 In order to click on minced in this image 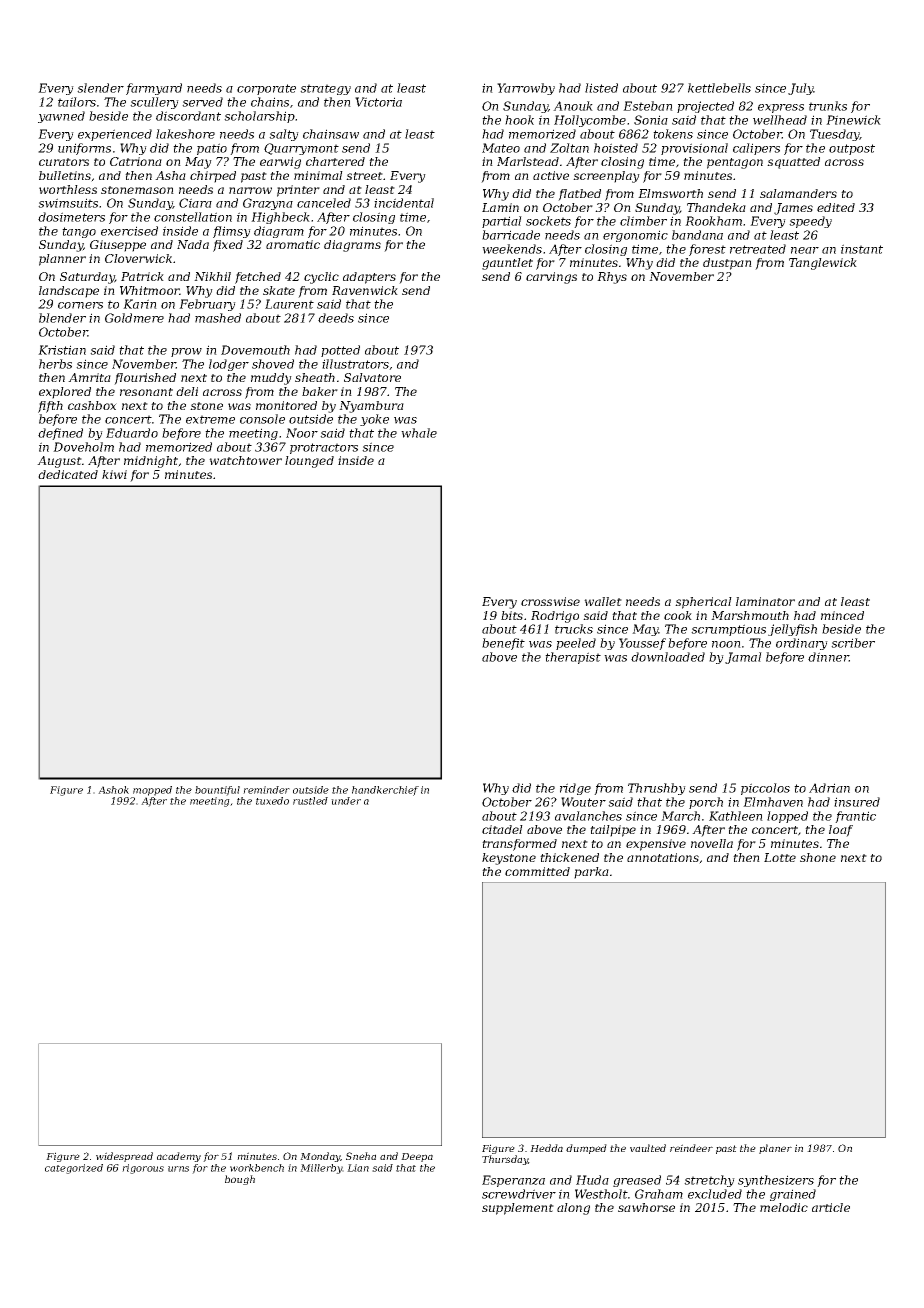, I will do `click(842, 615)`.
